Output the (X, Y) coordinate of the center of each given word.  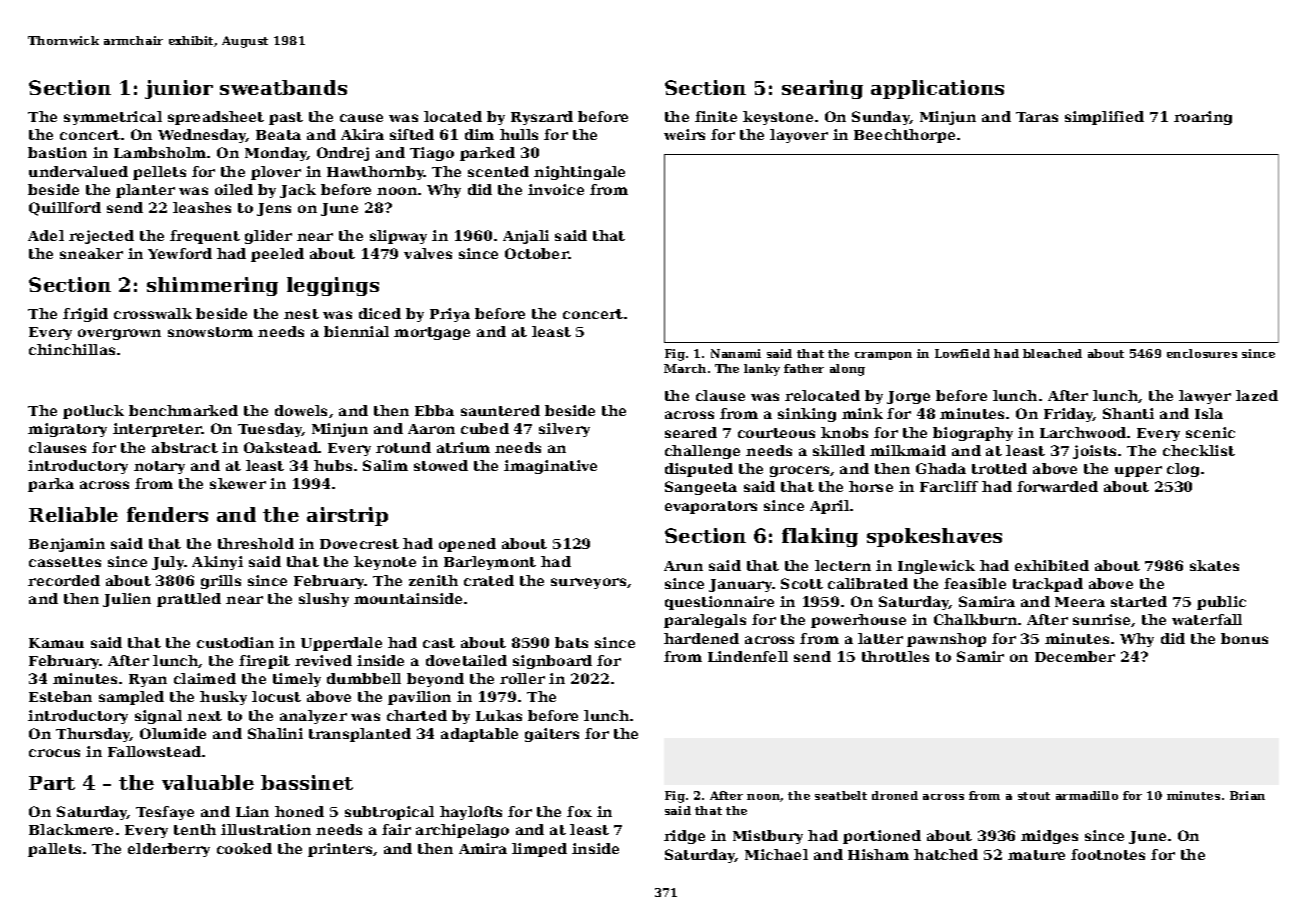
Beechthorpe (904, 136)
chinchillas (72, 349)
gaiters (552, 735)
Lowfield (962, 353)
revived (323, 660)
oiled (234, 189)
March (685, 368)
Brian (1247, 795)
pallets (54, 850)
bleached (1052, 353)
